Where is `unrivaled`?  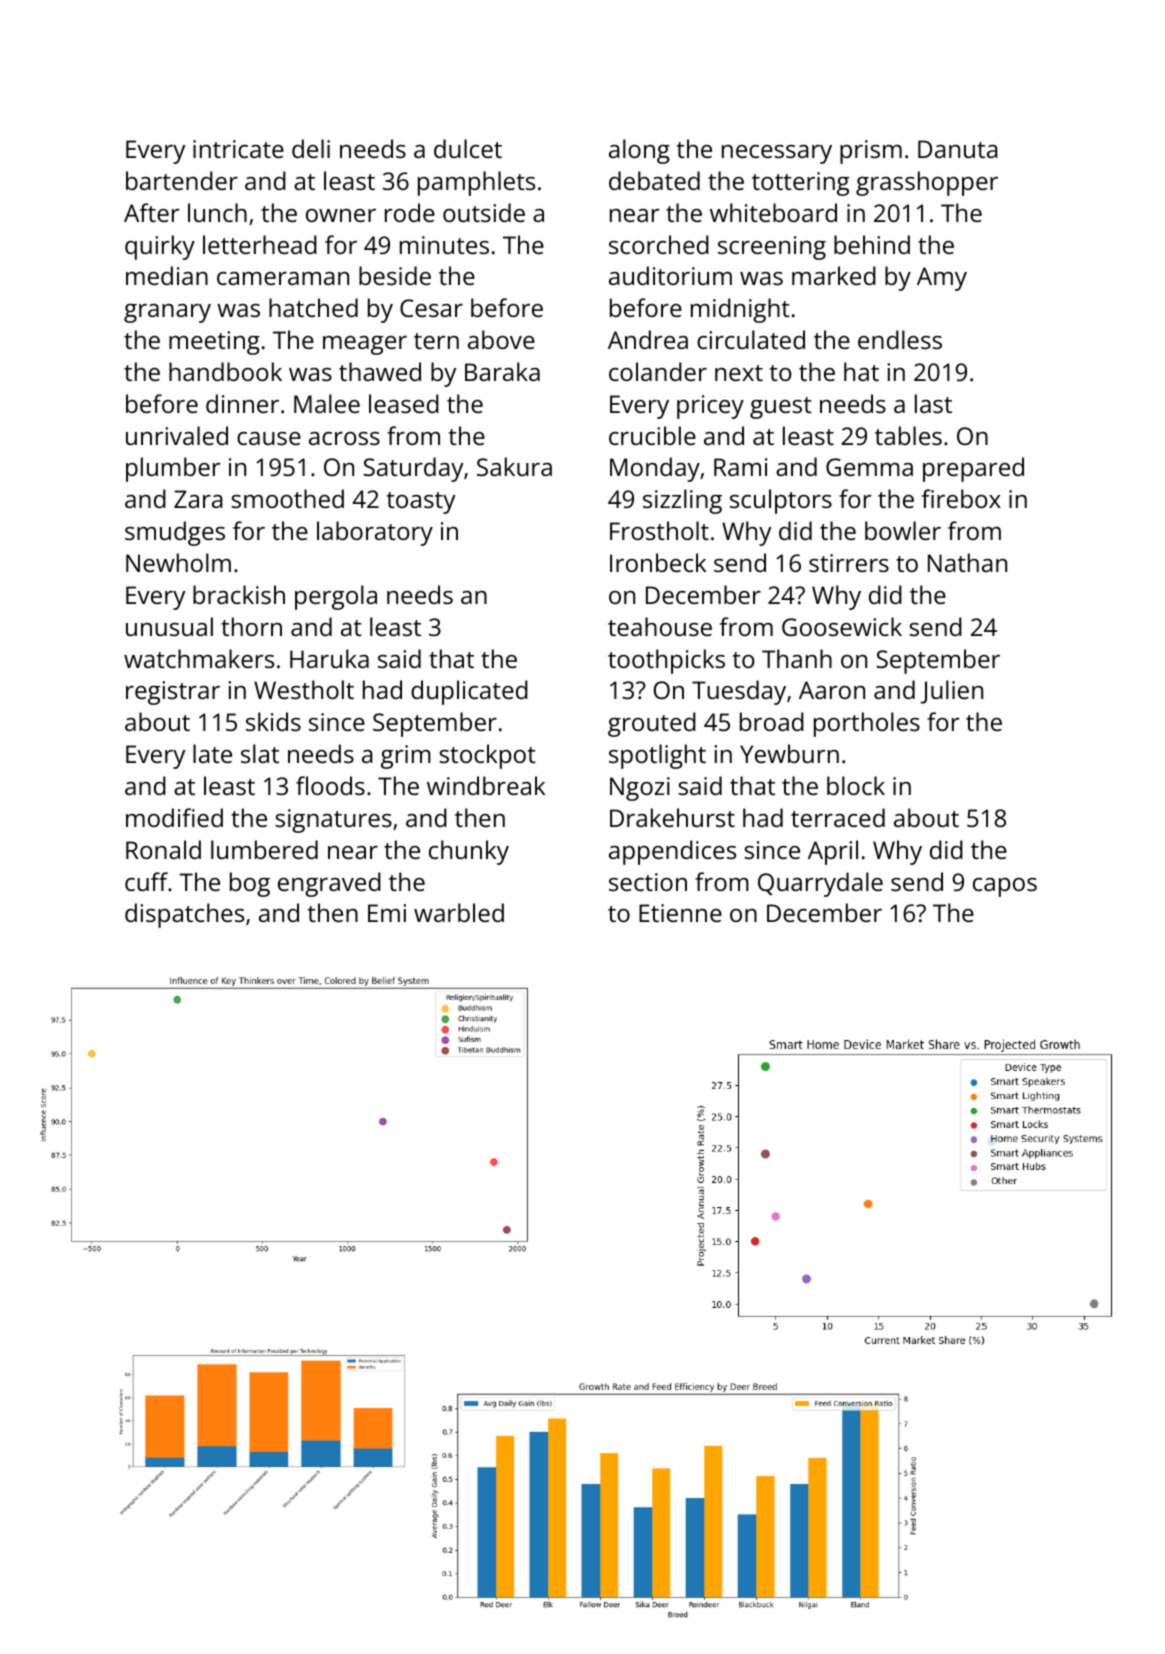 unrivaled is located at coordinates (177, 435).
